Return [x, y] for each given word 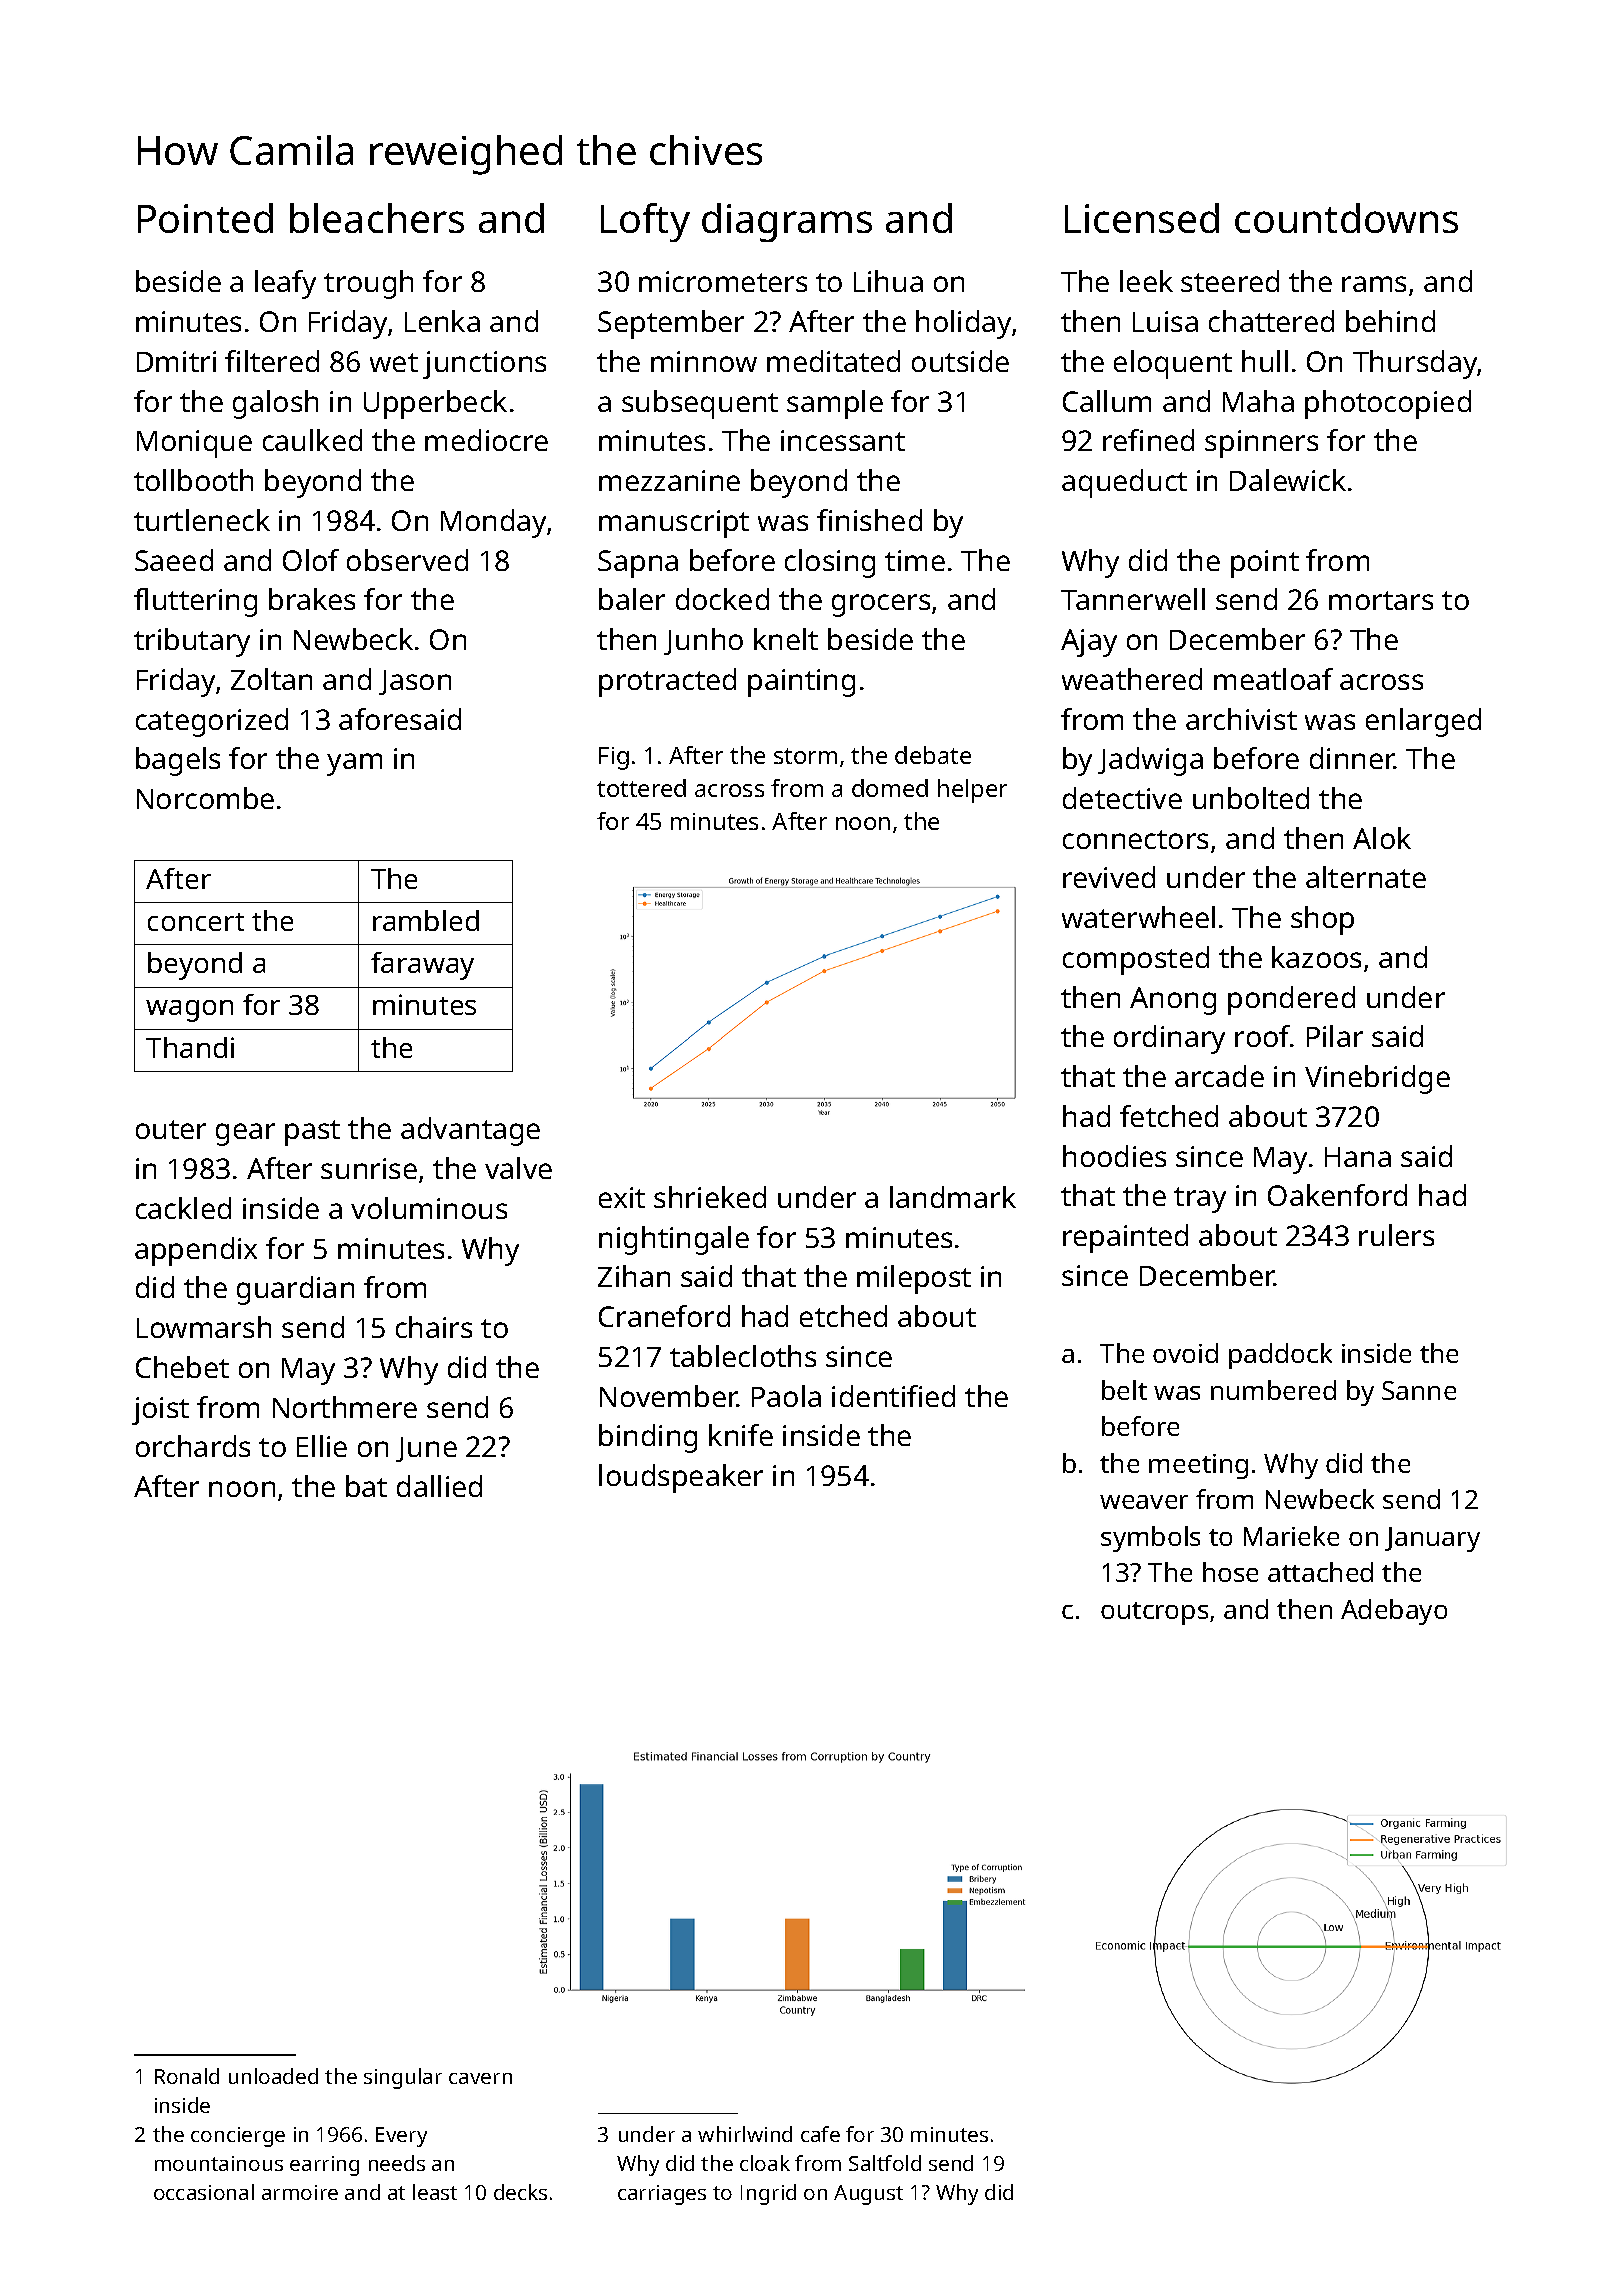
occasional [204, 2192]
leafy [285, 284]
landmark [953, 1197]
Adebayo [1394, 1612]
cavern [480, 2078]
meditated [833, 361]
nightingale [674, 1240]
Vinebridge [1377, 1079]
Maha [1258, 401]
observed [407, 560]
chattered [1271, 321]
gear [245, 1134]
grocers [881, 605]
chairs [434, 1327]
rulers [1396, 1235]
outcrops [1154, 1613]
